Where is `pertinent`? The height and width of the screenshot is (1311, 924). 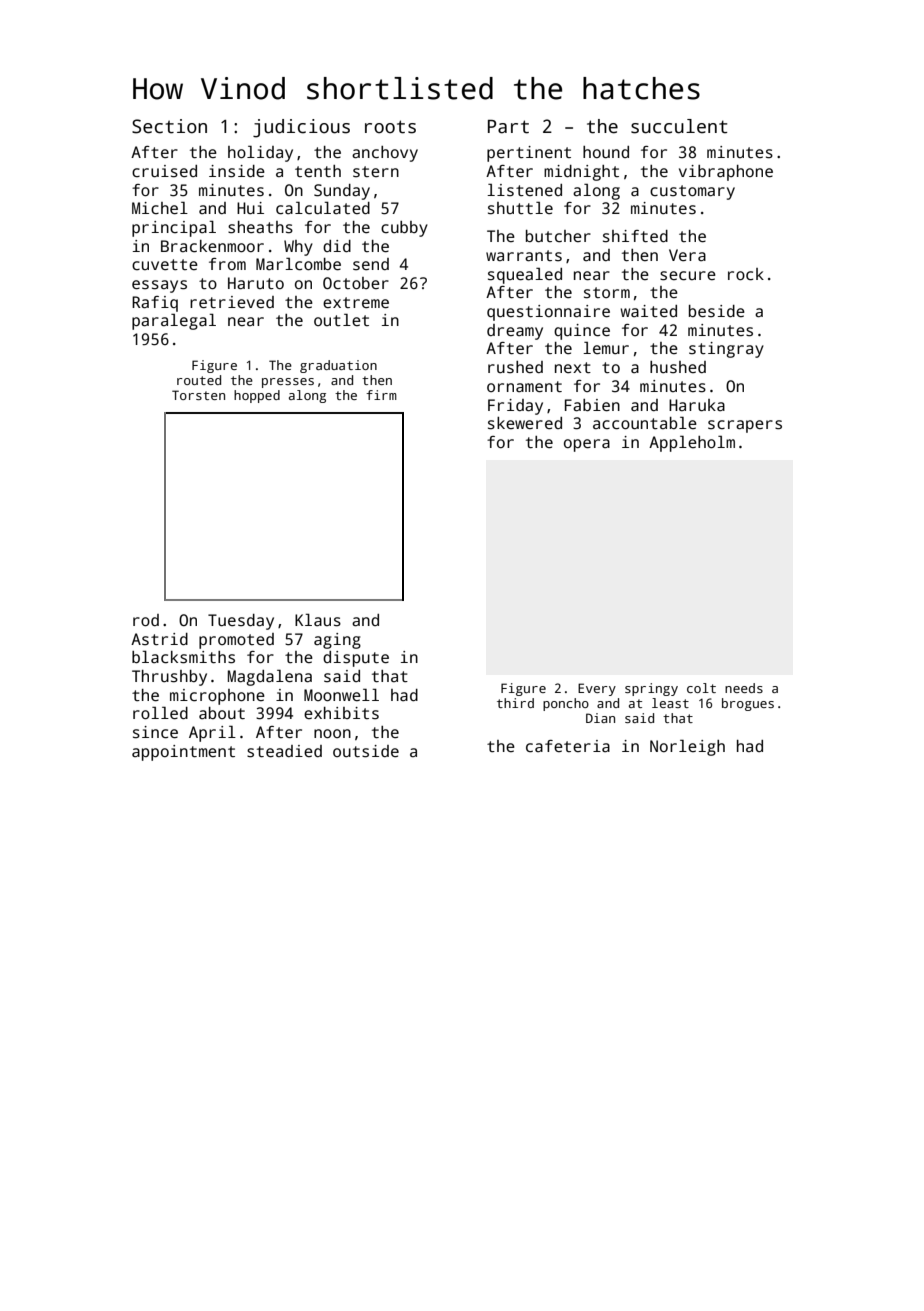
pertinent is located at coordinates (529, 154).
